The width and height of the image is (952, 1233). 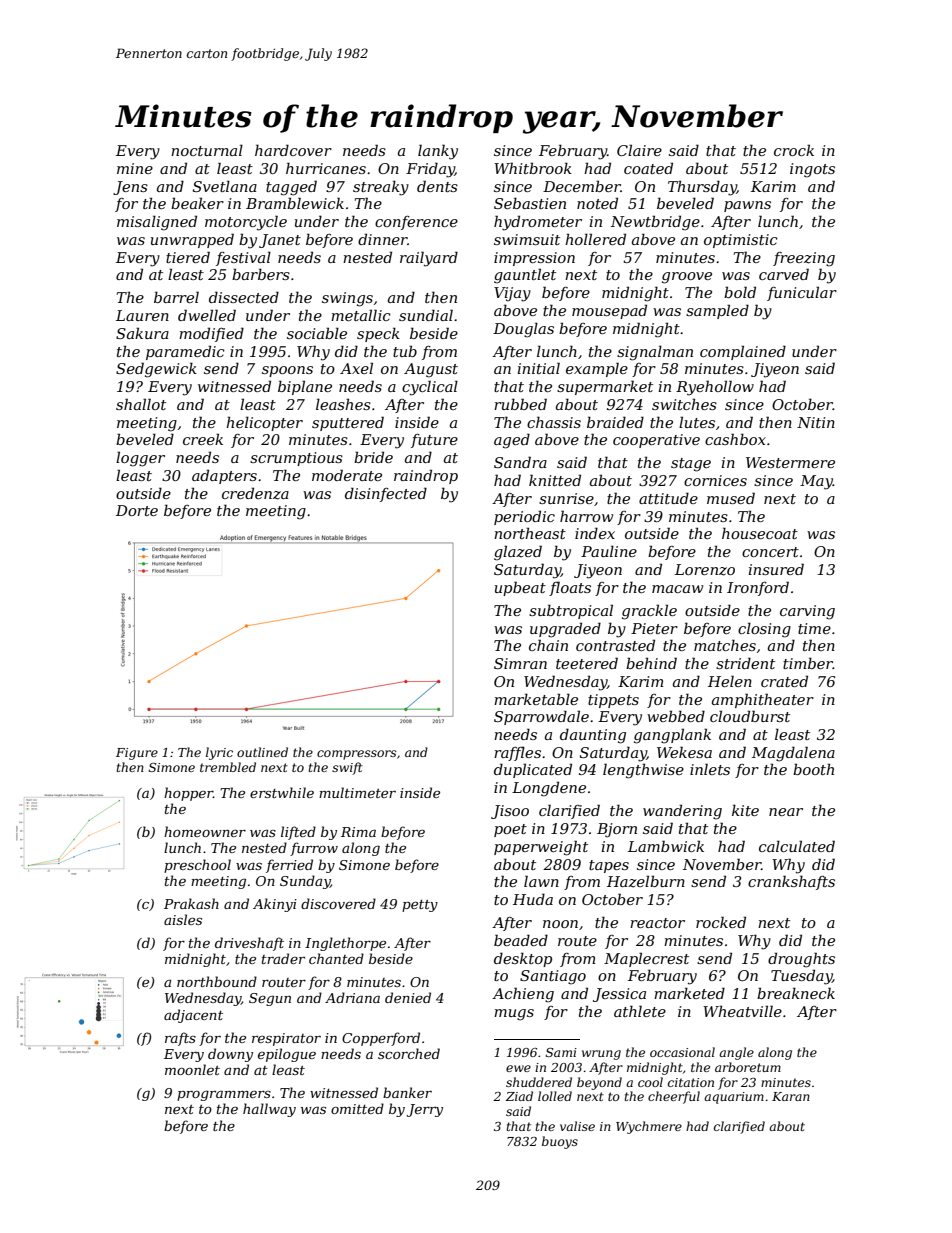 I want to click on Douglas, so click(x=523, y=330).
